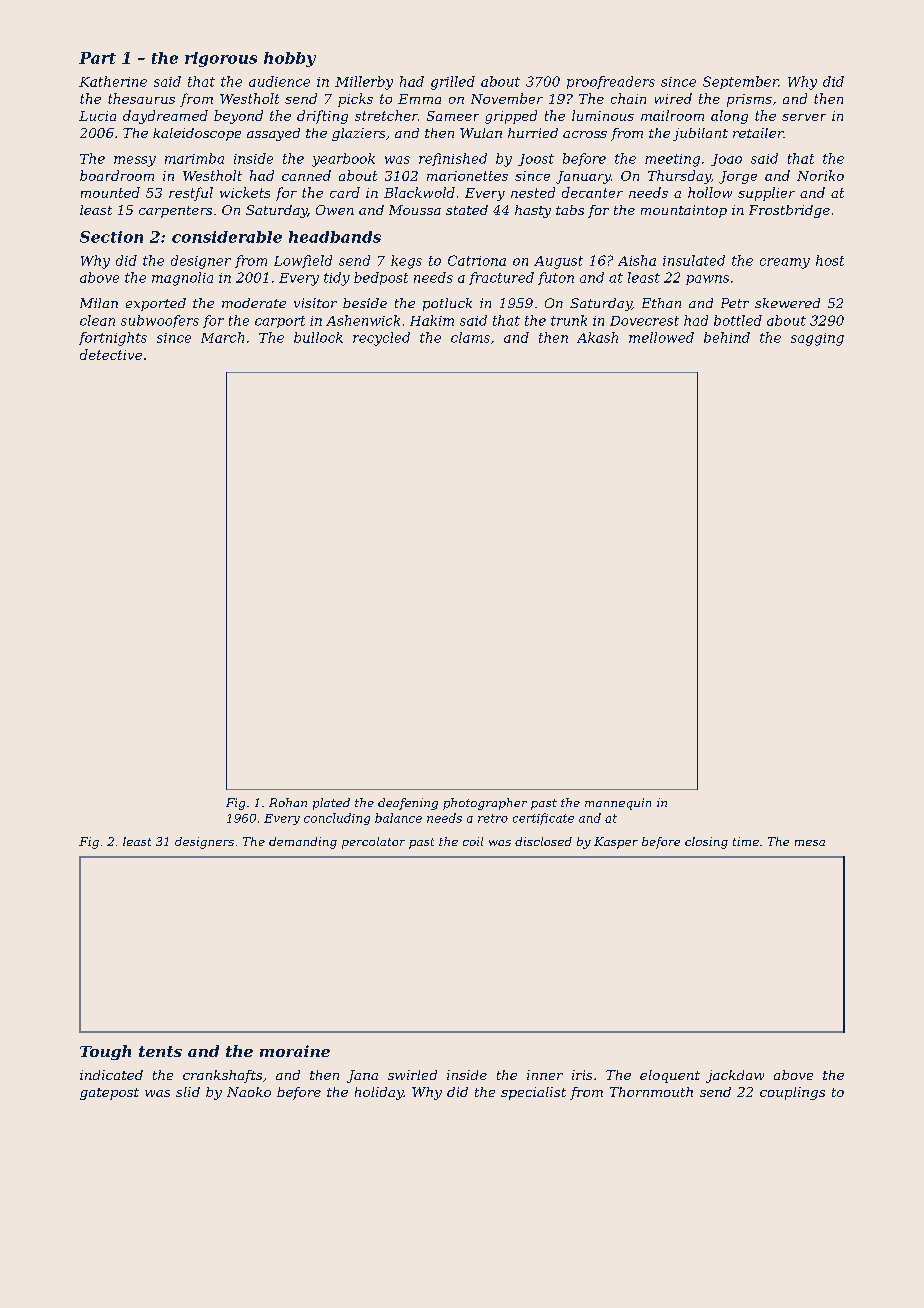 This image has height=1308, width=924. What do you see at coordinates (746, 841) in the image?
I see `time` at bounding box center [746, 841].
